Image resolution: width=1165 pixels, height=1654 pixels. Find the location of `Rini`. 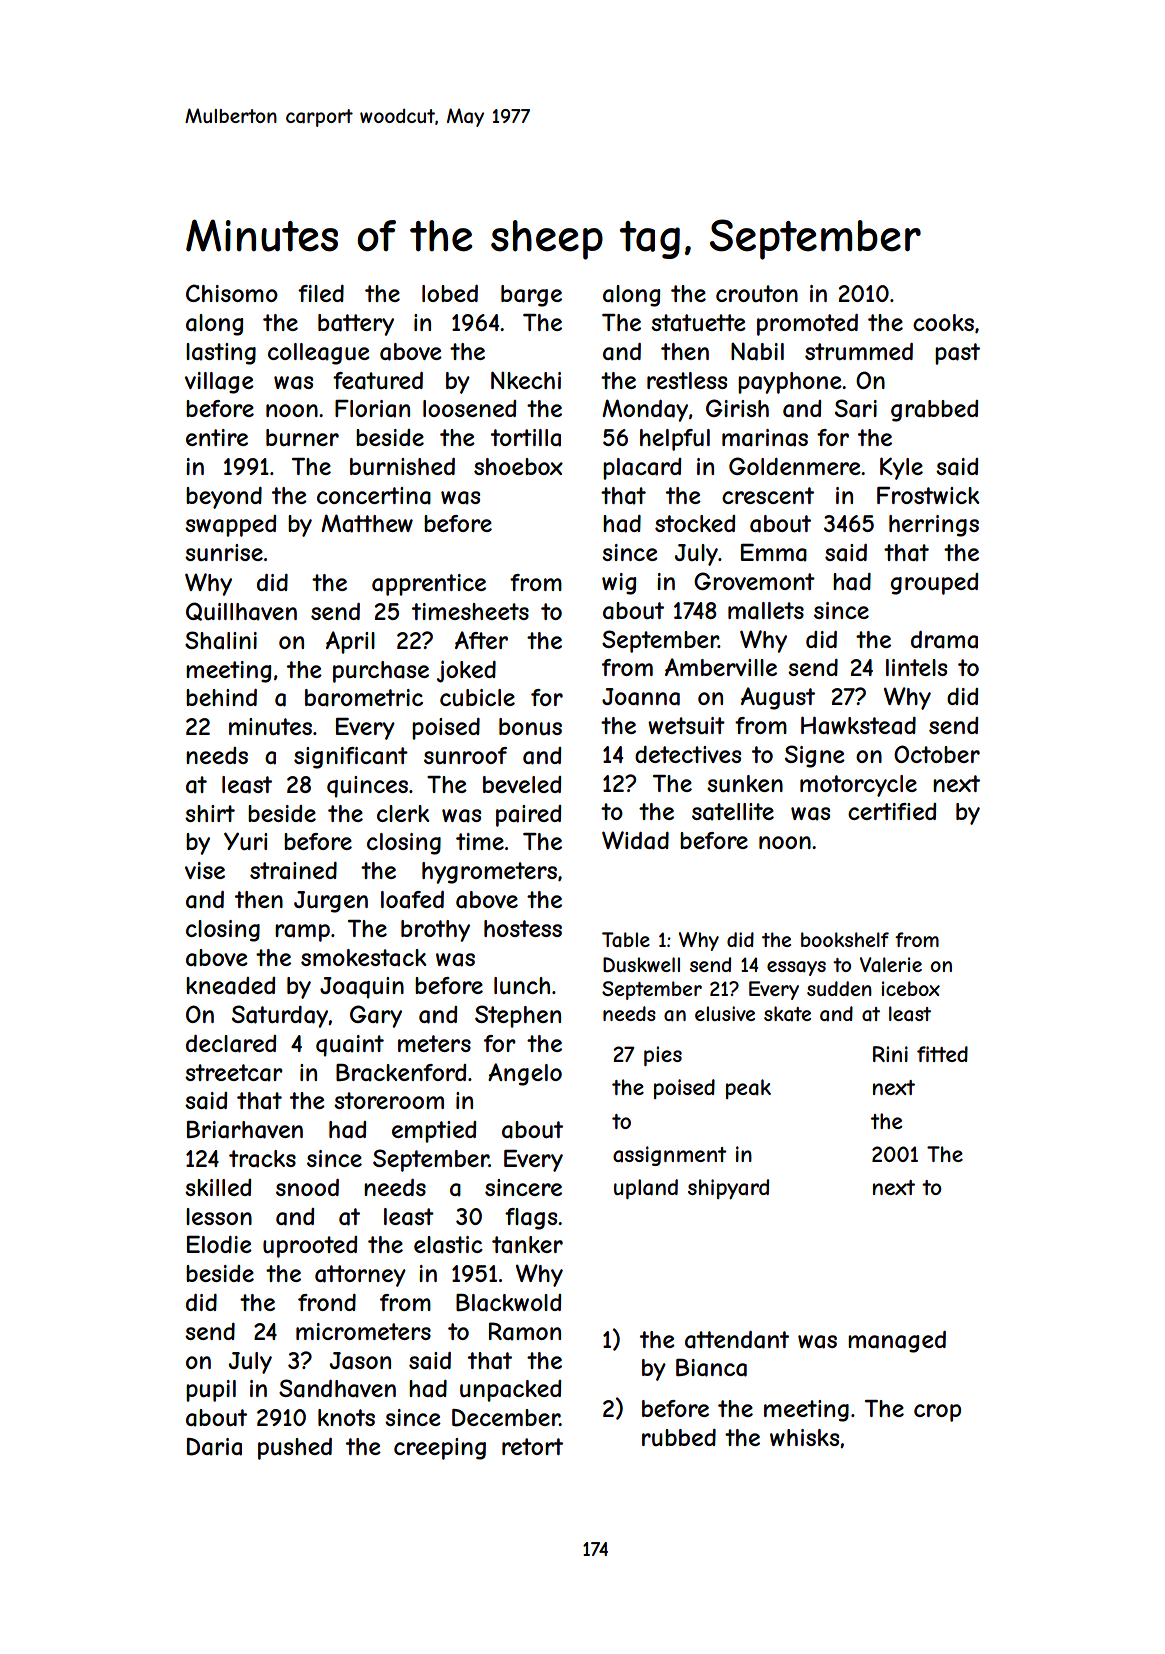

Rini is located at coordinates (890, 1054).
